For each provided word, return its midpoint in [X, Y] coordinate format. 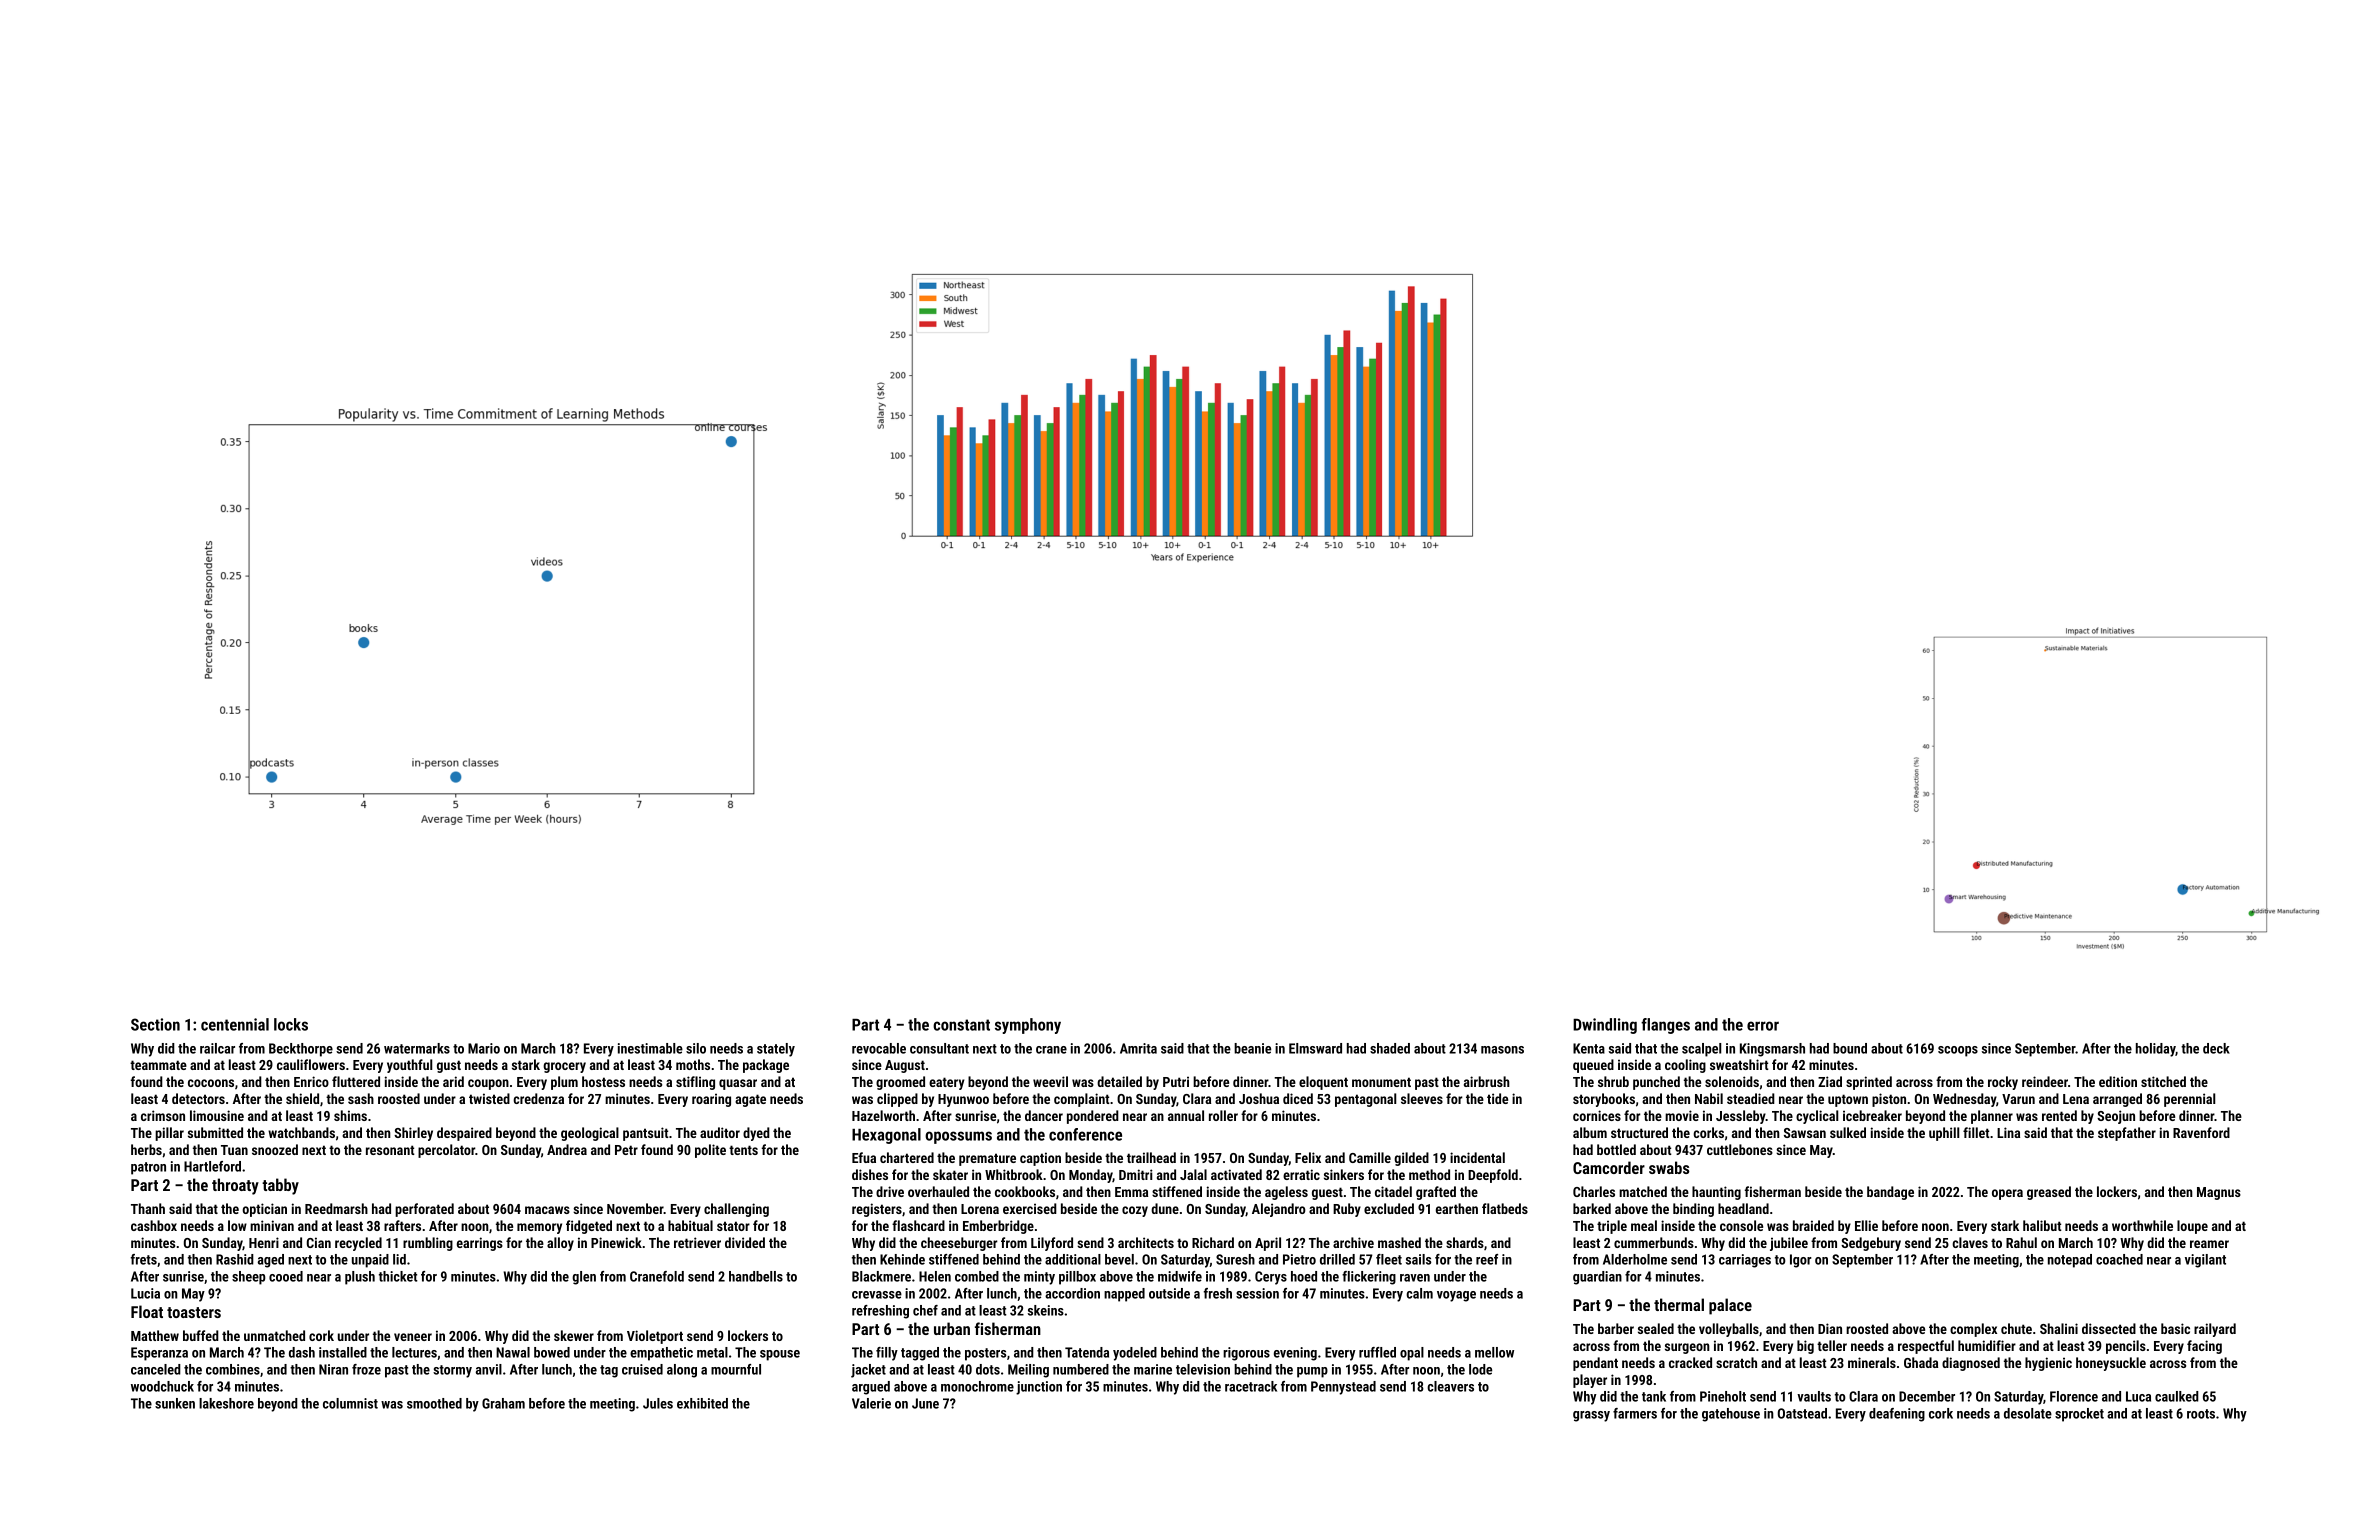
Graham [503, 1403]
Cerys [1271, 1278]
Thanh [148, 1208]
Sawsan [1805, 1133]
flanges [1665, 1026]
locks [291, 1024]
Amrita [1138, 1048]
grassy [1591, 1416]
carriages [1745, 1261]
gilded [1411, 1159]
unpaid [370, 1261]
